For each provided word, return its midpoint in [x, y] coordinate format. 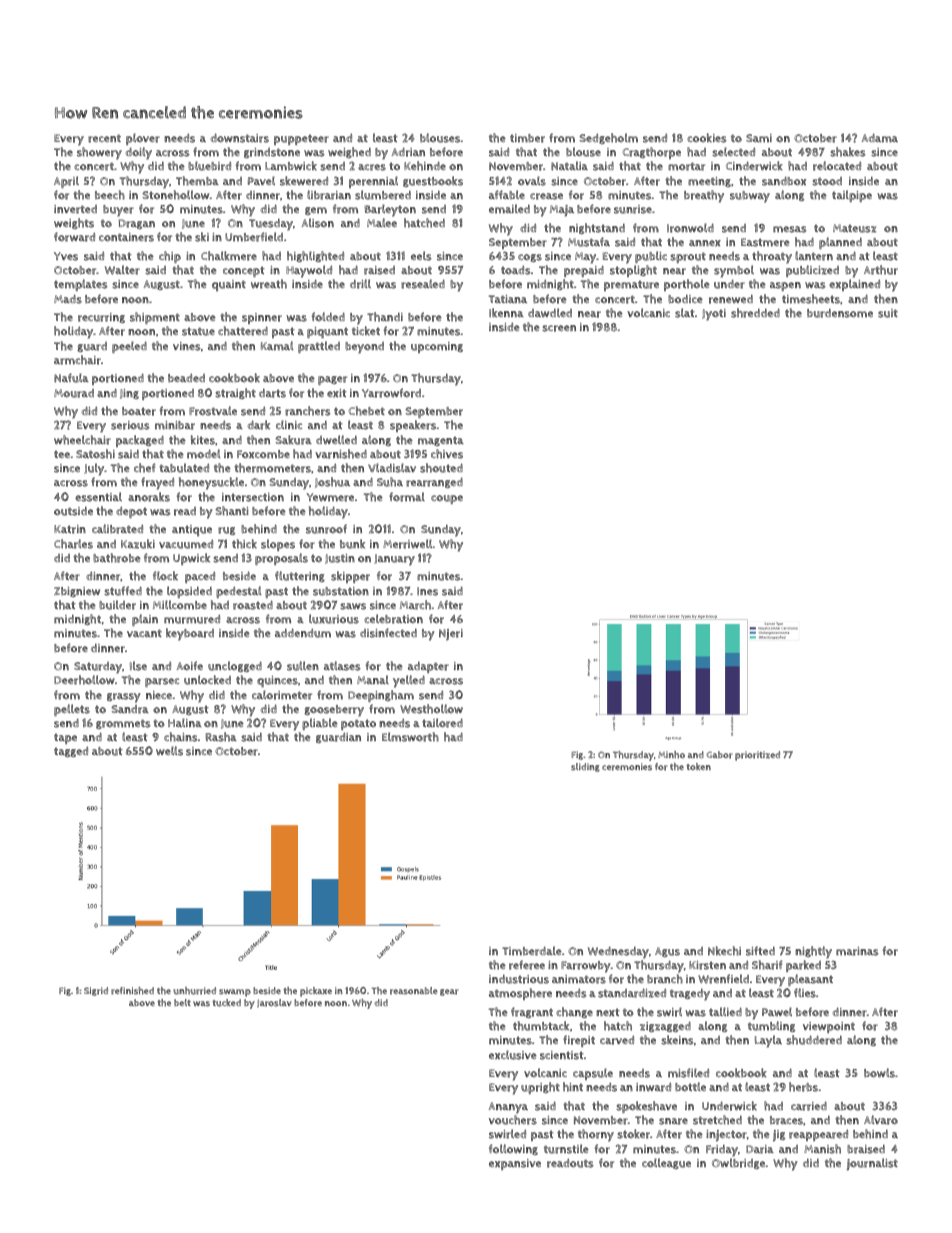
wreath [269, 284]
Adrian [408, 152]
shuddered [814, 1040]
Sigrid [96, 991]
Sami [759, 138]
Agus [667, 952]
